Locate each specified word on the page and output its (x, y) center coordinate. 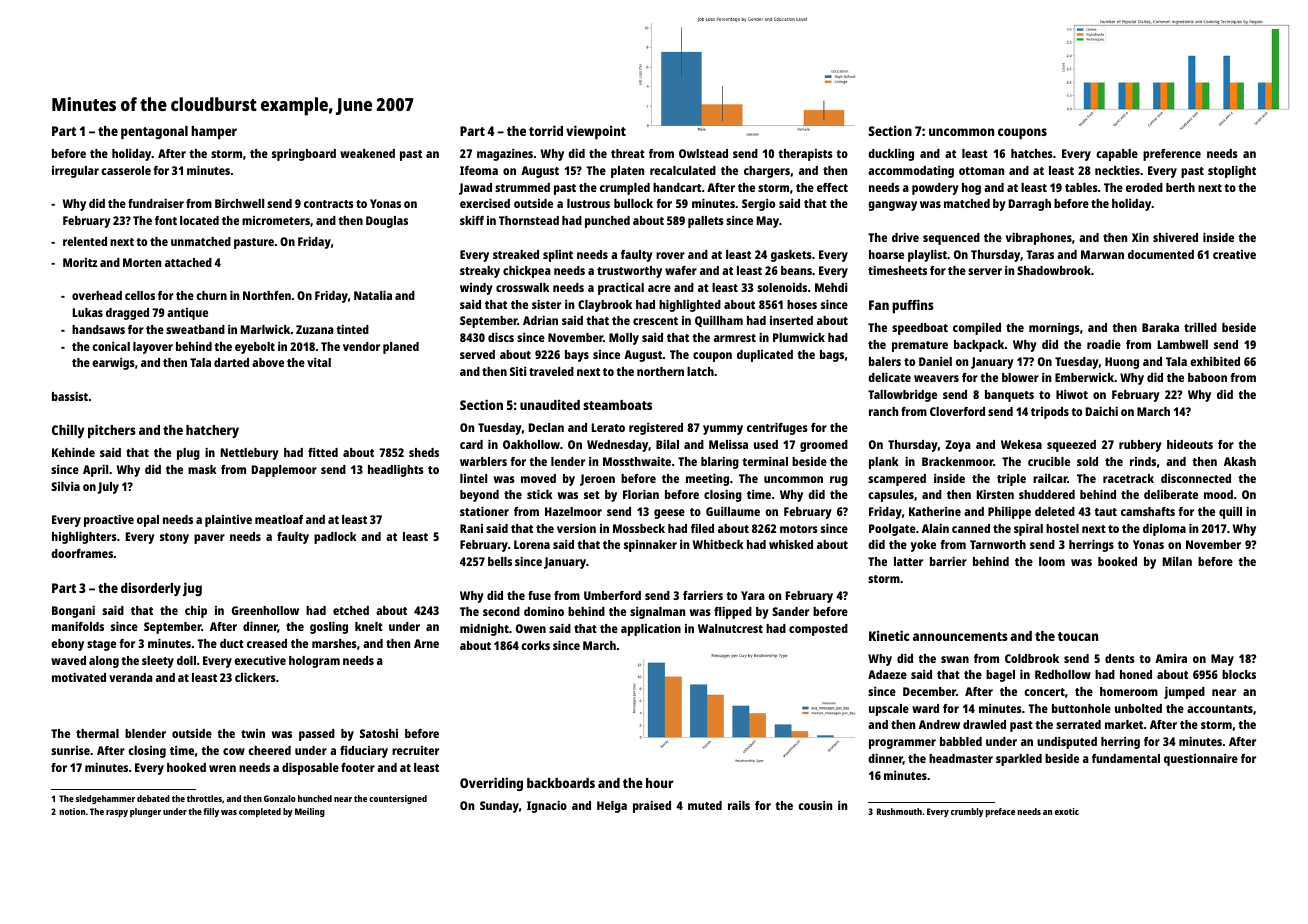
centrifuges (777, 429)
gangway (892, 206)
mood (1218, 494)
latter (908, 561)
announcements (960, 636)
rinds (1143, 461)
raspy (117, 813)
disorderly (151, 589)
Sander (790, 611)
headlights (396, 471)
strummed (522, 187)
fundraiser (156, 203)
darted (231, 362)
